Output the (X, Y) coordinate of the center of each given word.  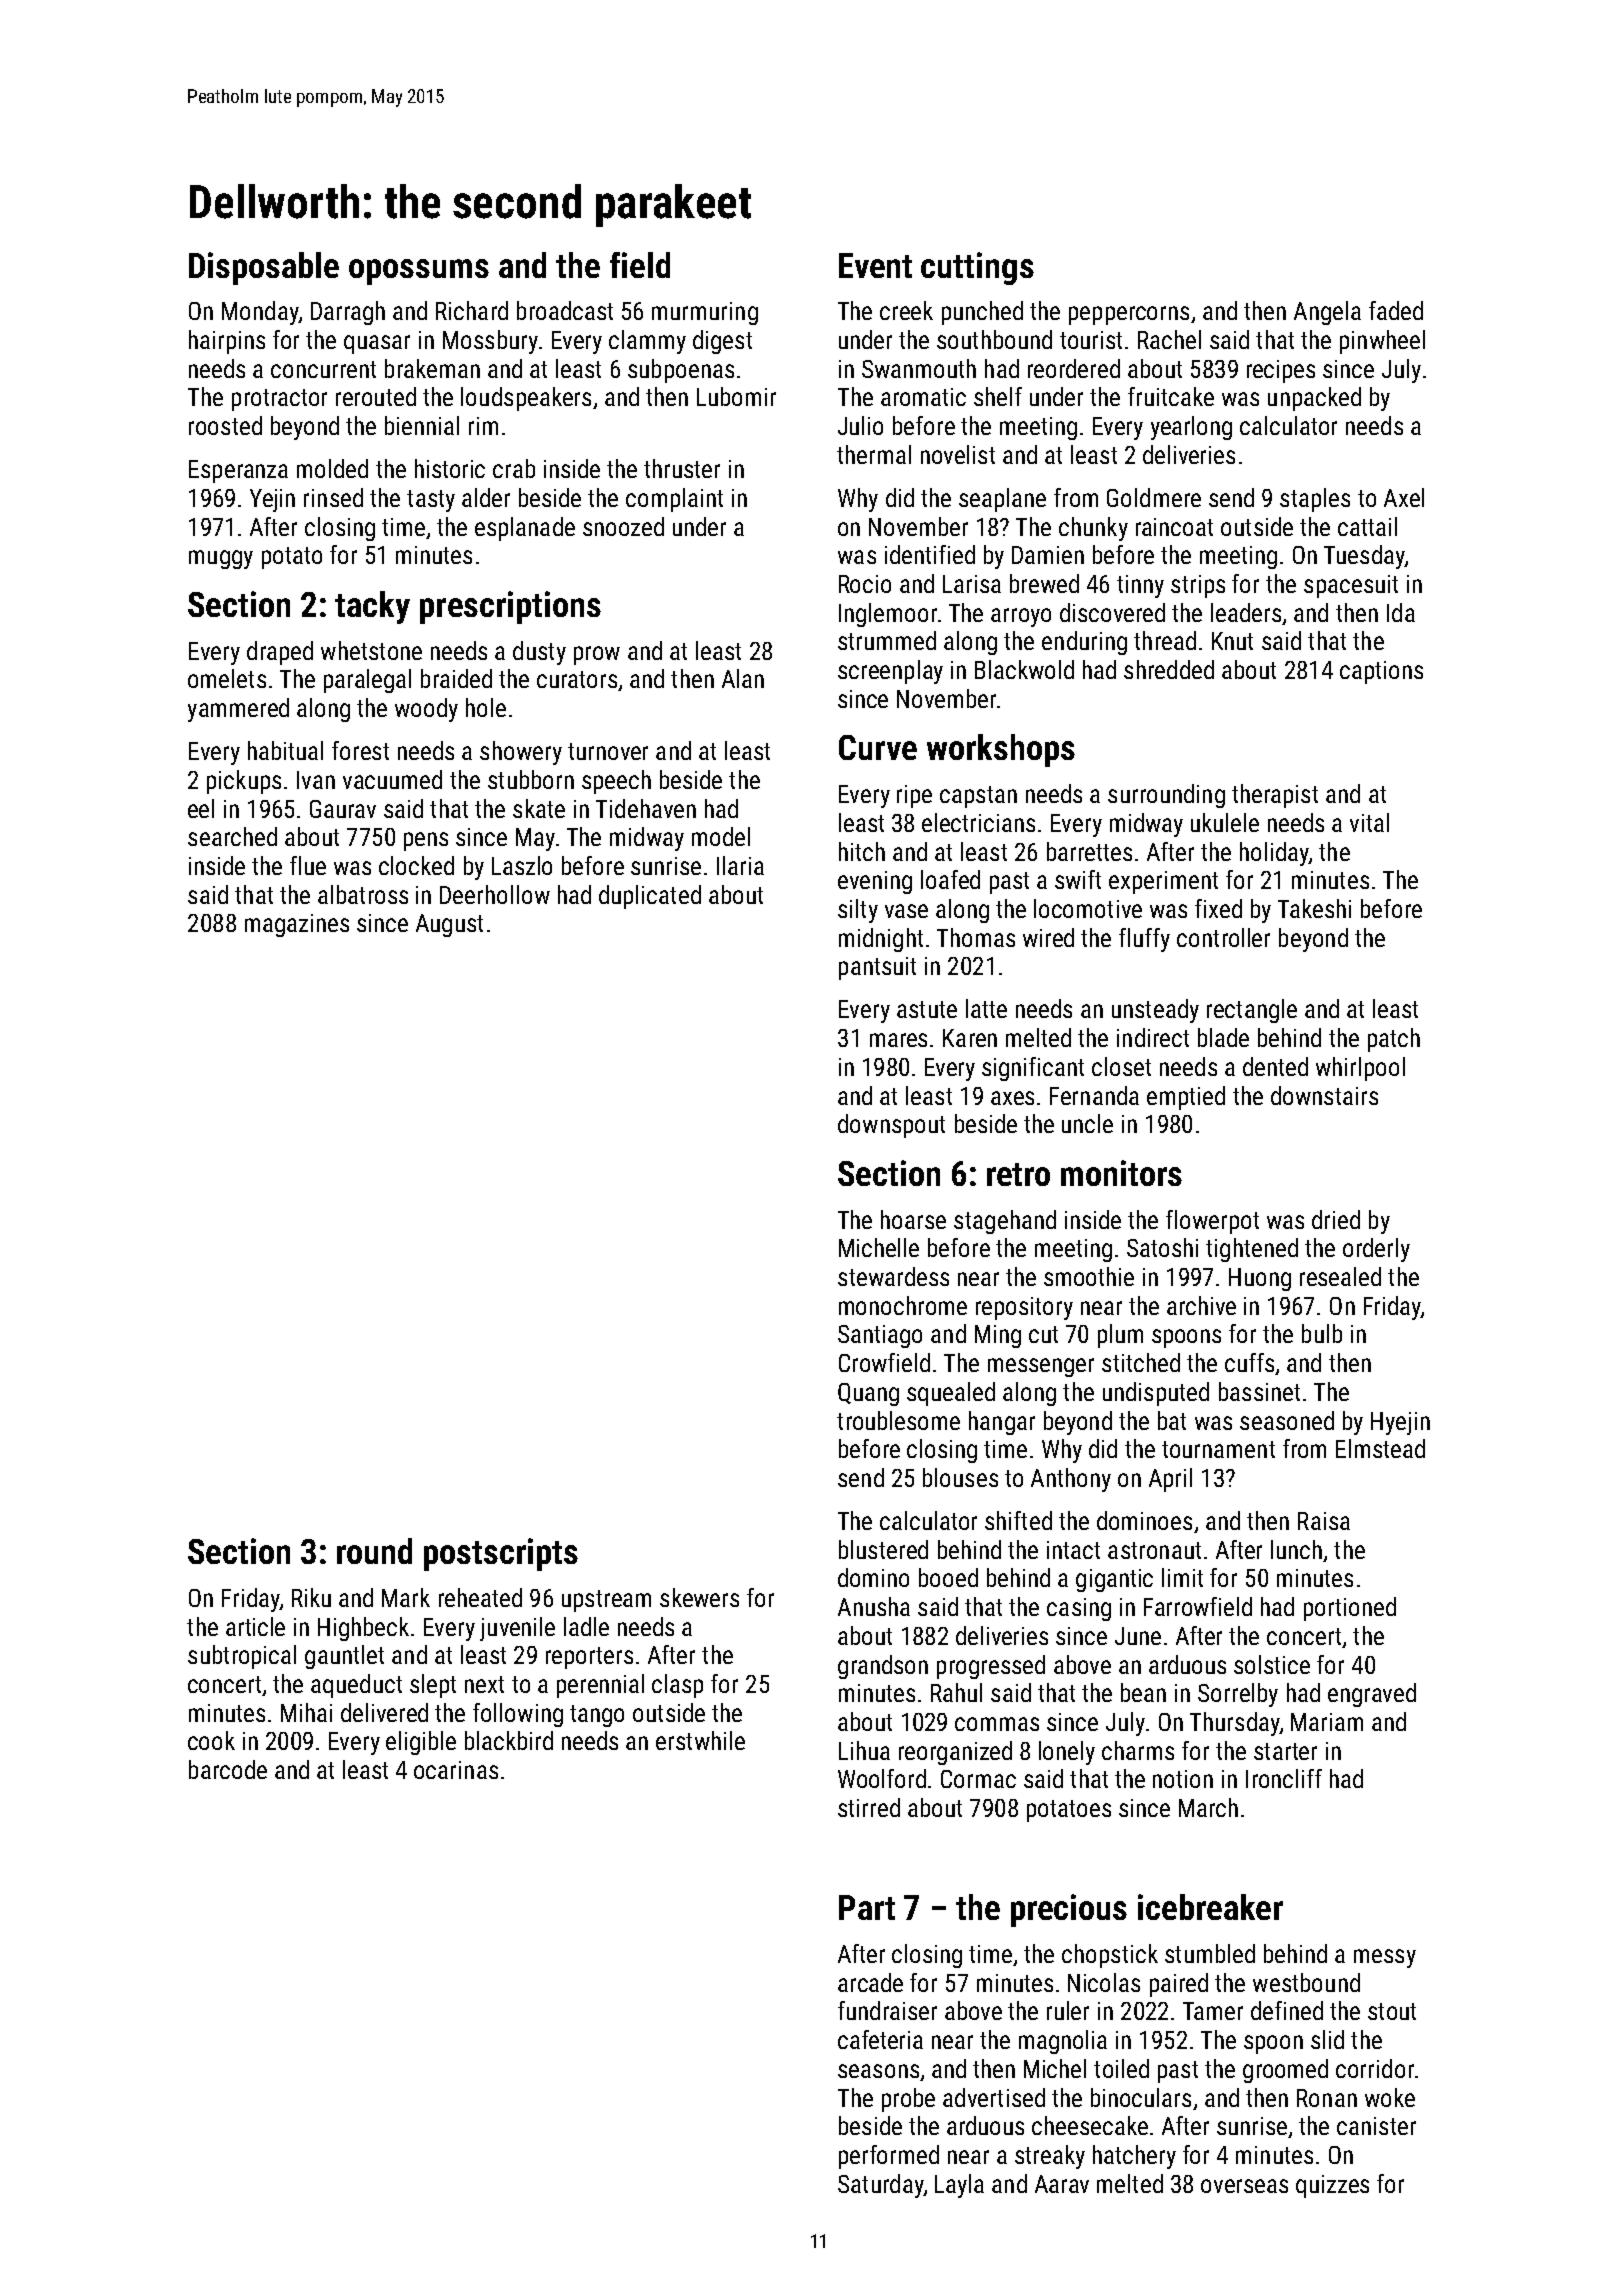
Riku (311, 1597)
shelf (998, 396)
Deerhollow (495, 894)
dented (1275, 1066)
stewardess (893, 1276)
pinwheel (1382, 342)
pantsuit (877, 968)
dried (1336, 1219)
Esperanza (238, 471)
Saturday (880, 2186)
